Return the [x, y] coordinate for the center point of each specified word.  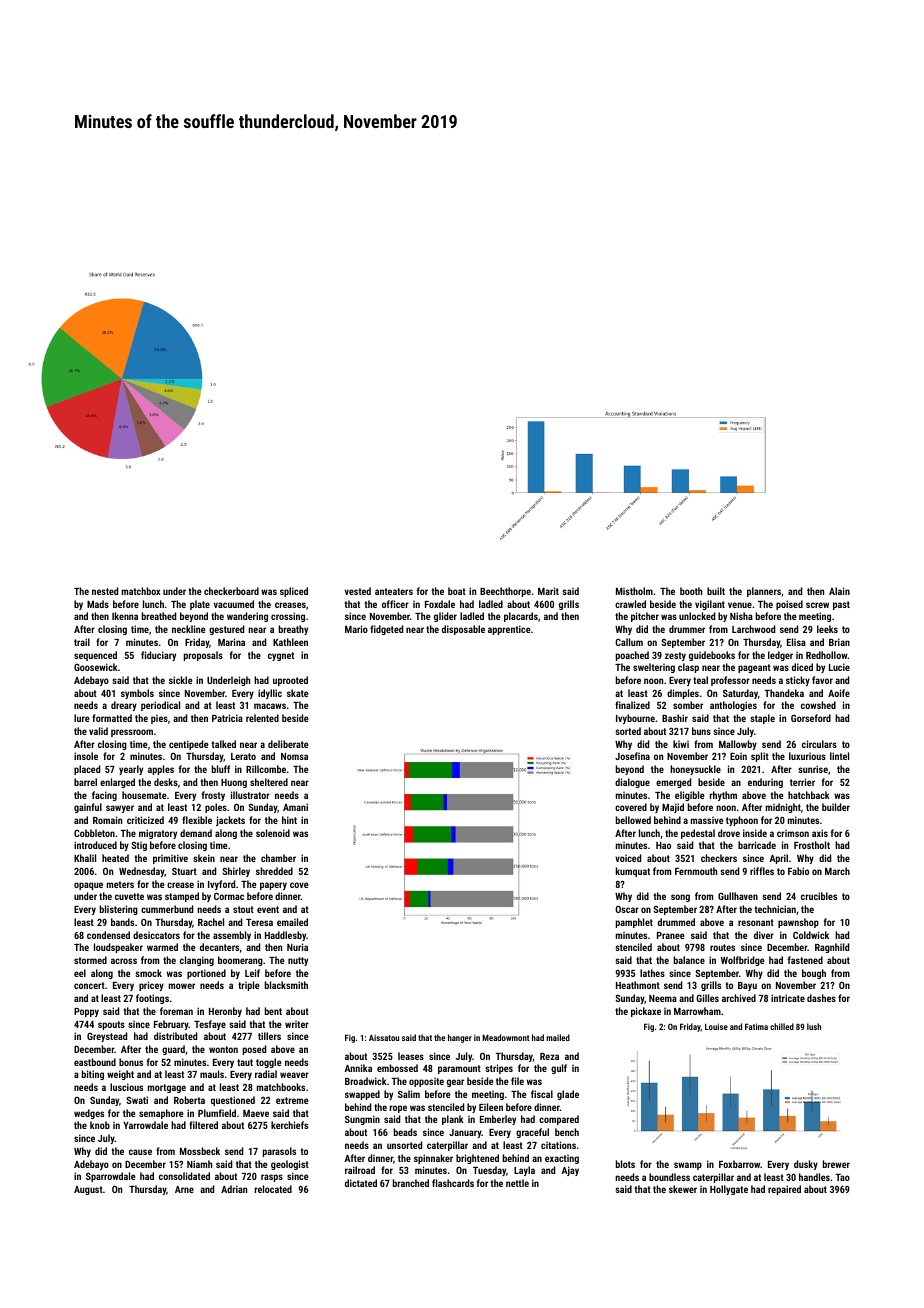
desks [166, 782]
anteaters [394, 591]
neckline [188, 629]
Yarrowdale [145, 1125]
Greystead [107, 1037]
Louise [716, 1026]
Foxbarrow [739, 1164]
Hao [663, 845]
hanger [460, 1038]
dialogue [632, 783]
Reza [549, 1056]
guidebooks [712, 656]
